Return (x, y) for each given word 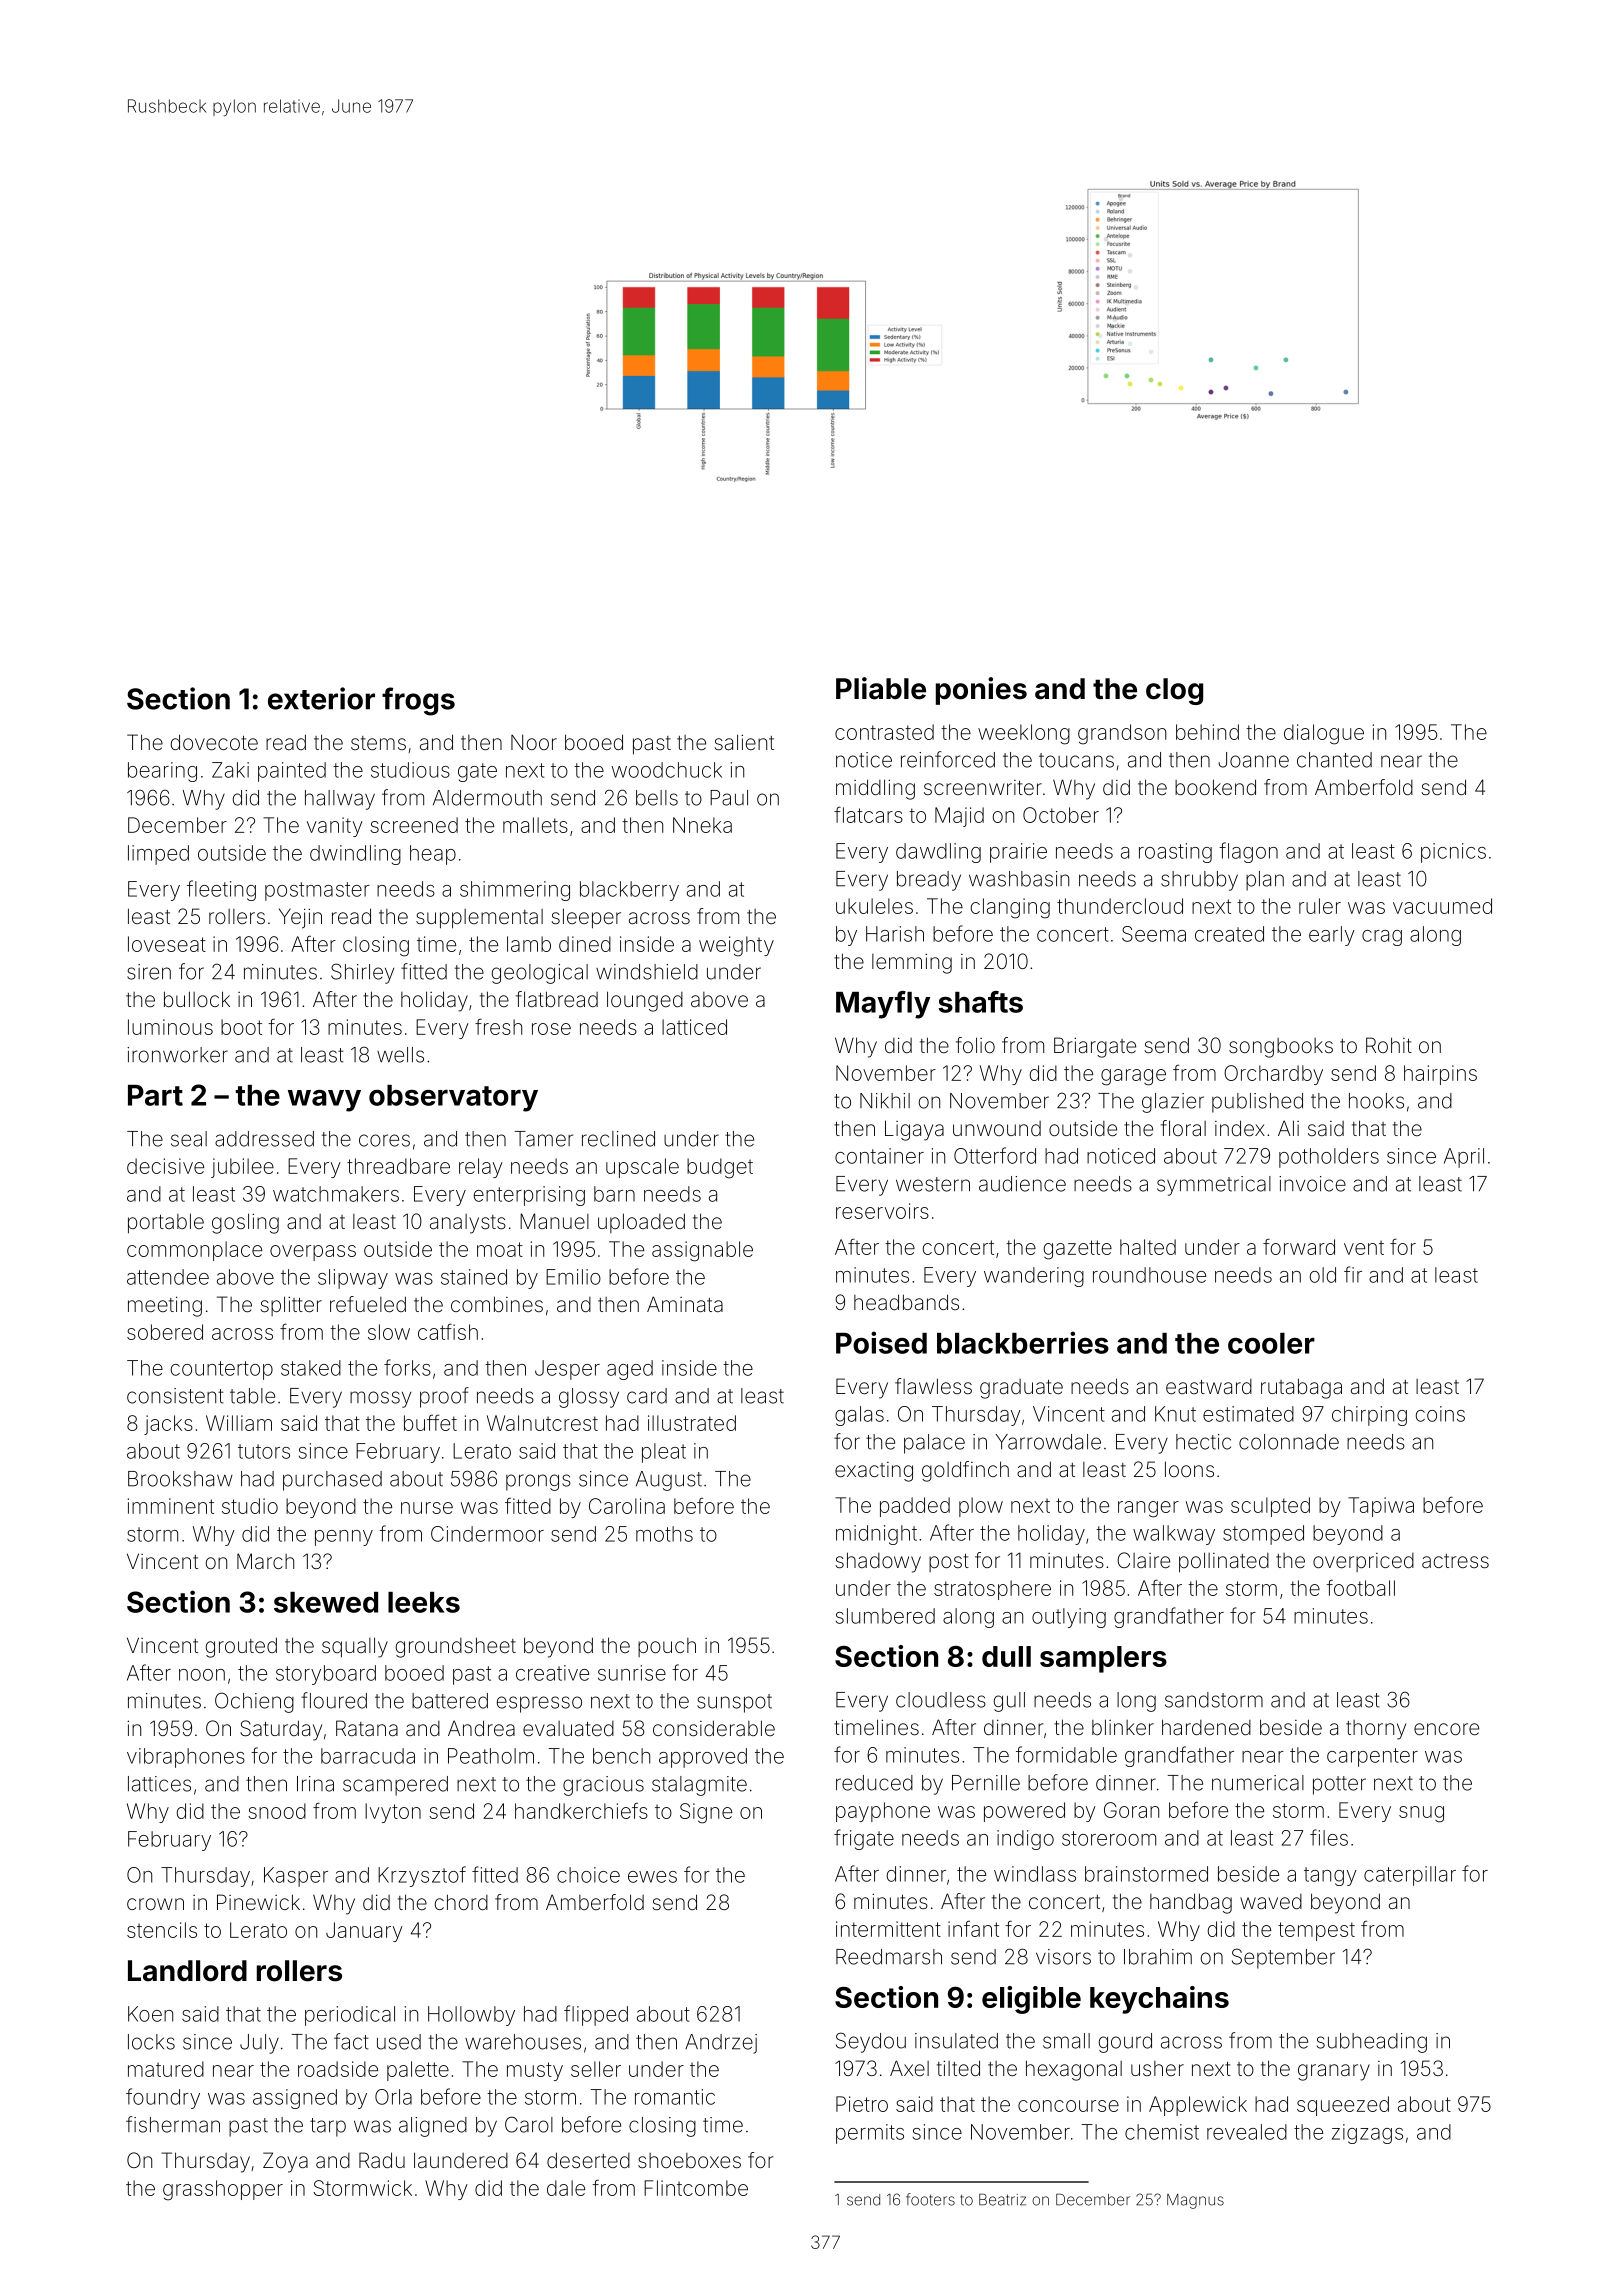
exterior (321, 698)
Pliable (881, 688)
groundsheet (456, 1647)
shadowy (878, 1562)
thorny (1376, 1730)
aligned (433, 2127)
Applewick (1198, 2106)
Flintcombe (696, 2188)
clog (1174, 691)
